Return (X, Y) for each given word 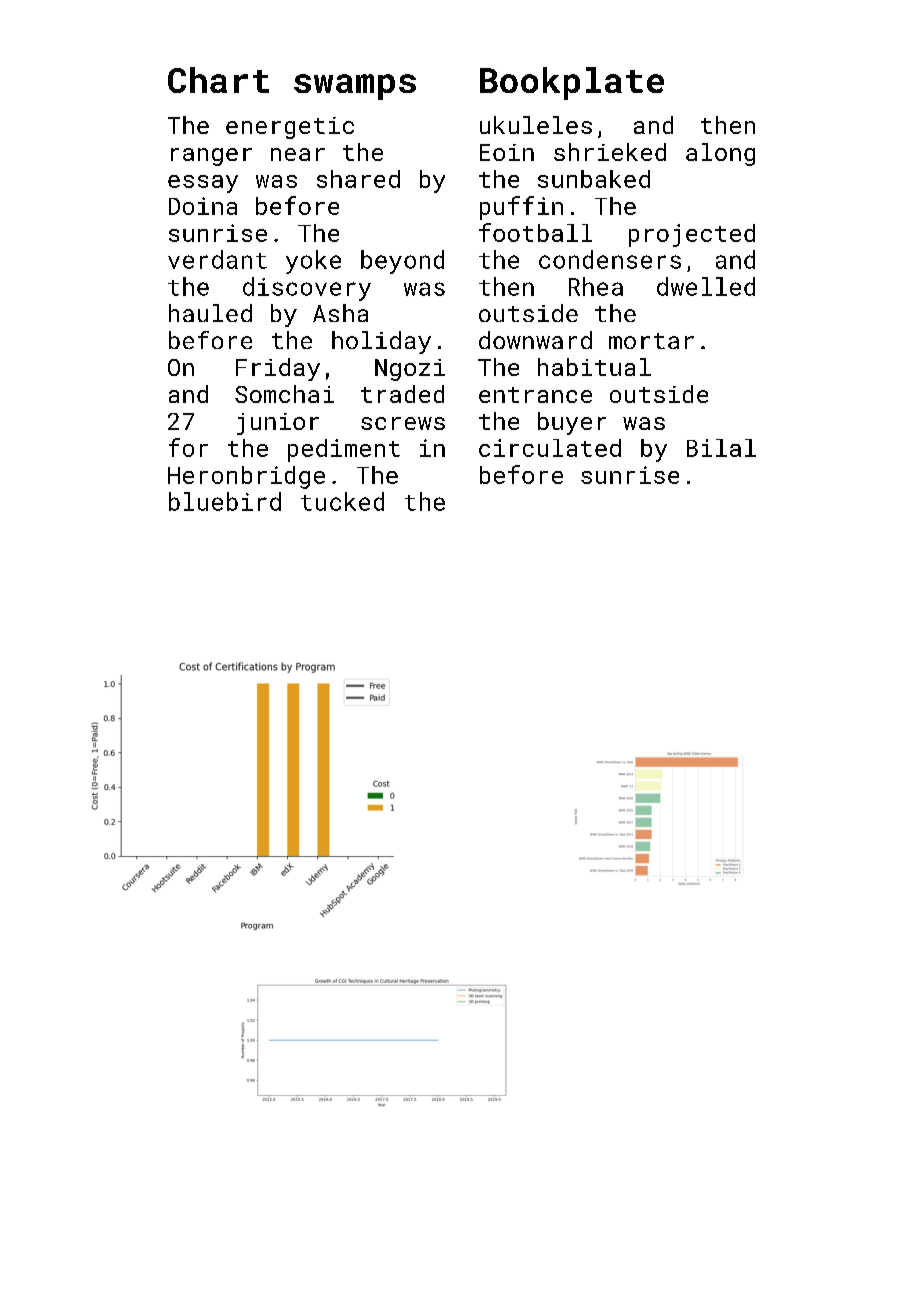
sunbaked (594, 179)
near (298, 154)
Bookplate (572, 83)
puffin (521, 208)
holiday (381, 342)
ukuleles (536, 125)
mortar (651, 341)
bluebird (225, 501)
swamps (355, 87)
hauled (210, 313)
